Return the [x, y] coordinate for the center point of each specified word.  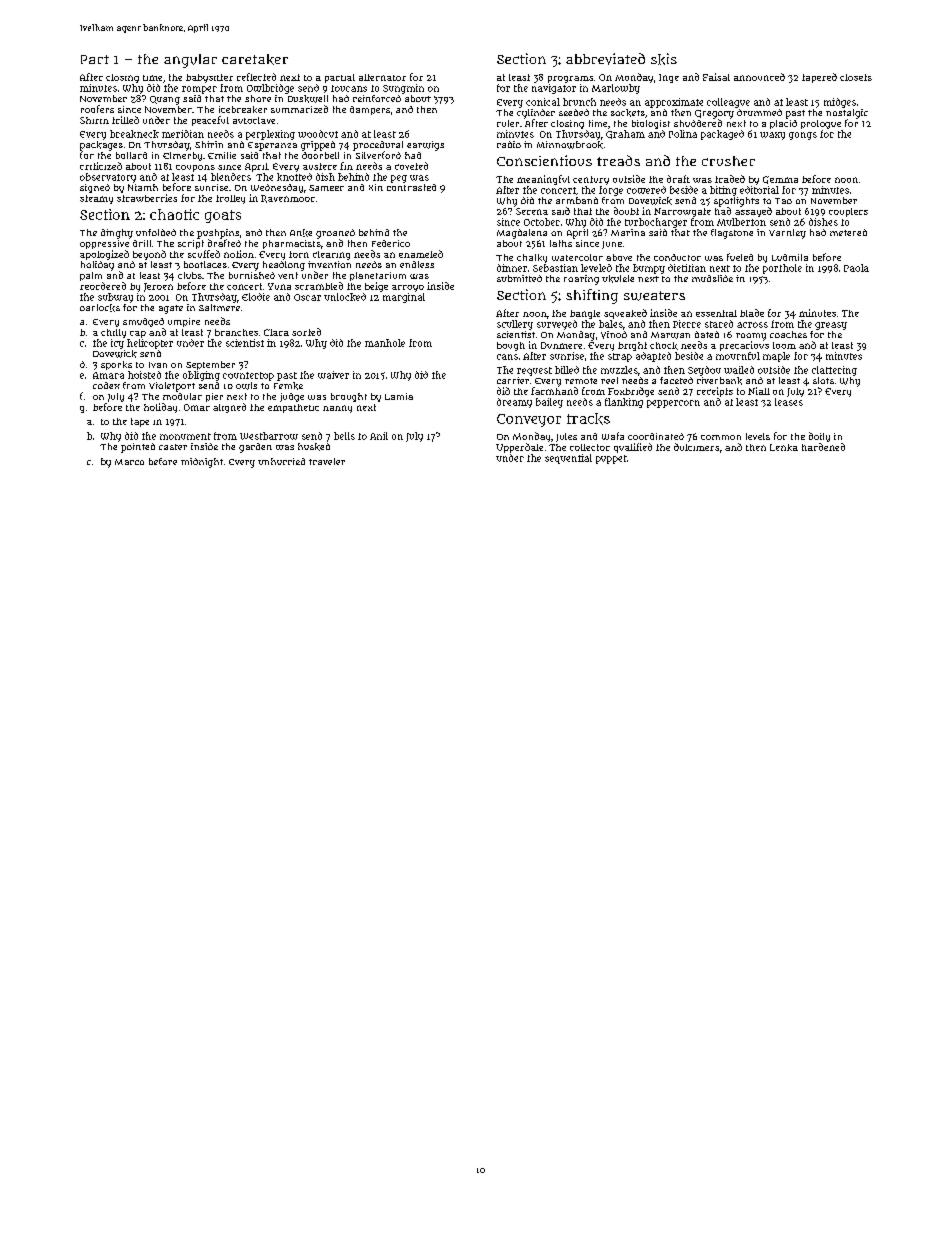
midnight [202, 463]
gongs [803, 136]
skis [664, 59]
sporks [116, 365]
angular [190, 61]
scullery [515, 325]
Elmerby [182, 156]
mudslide [712, 278]
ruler [508, 123]
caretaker [255, 59]
